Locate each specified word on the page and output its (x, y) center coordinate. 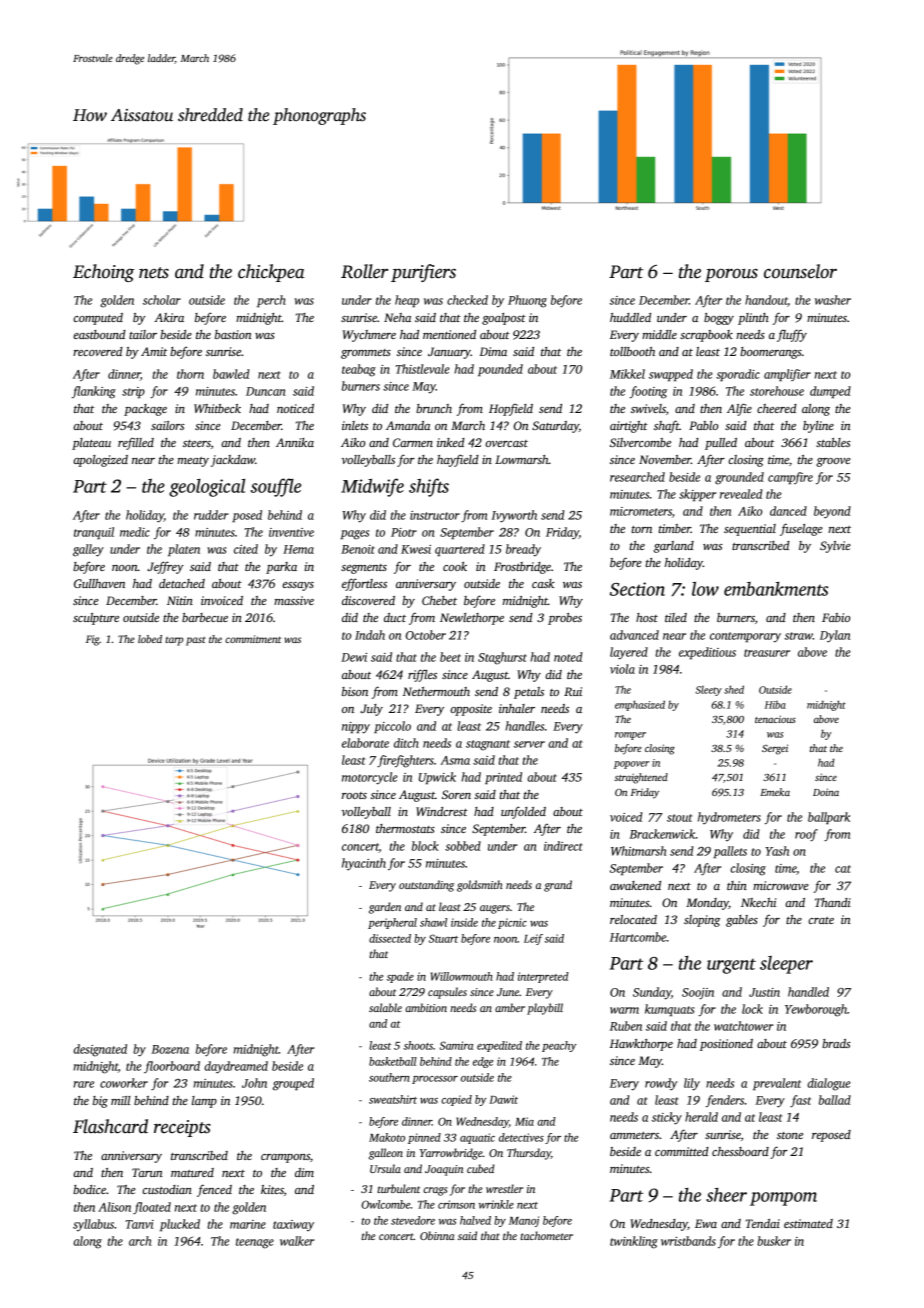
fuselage (801, 529)
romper (630, 736)
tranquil (94, 533)
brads (836, 1043)
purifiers (423, 273)
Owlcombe (385, 1204)
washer (833, 300)
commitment (253, 639)
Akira (169, 317)
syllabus (93, 1225)
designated (100, 1050)
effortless (364, 584)
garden (385, 908)
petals (529, 693)
